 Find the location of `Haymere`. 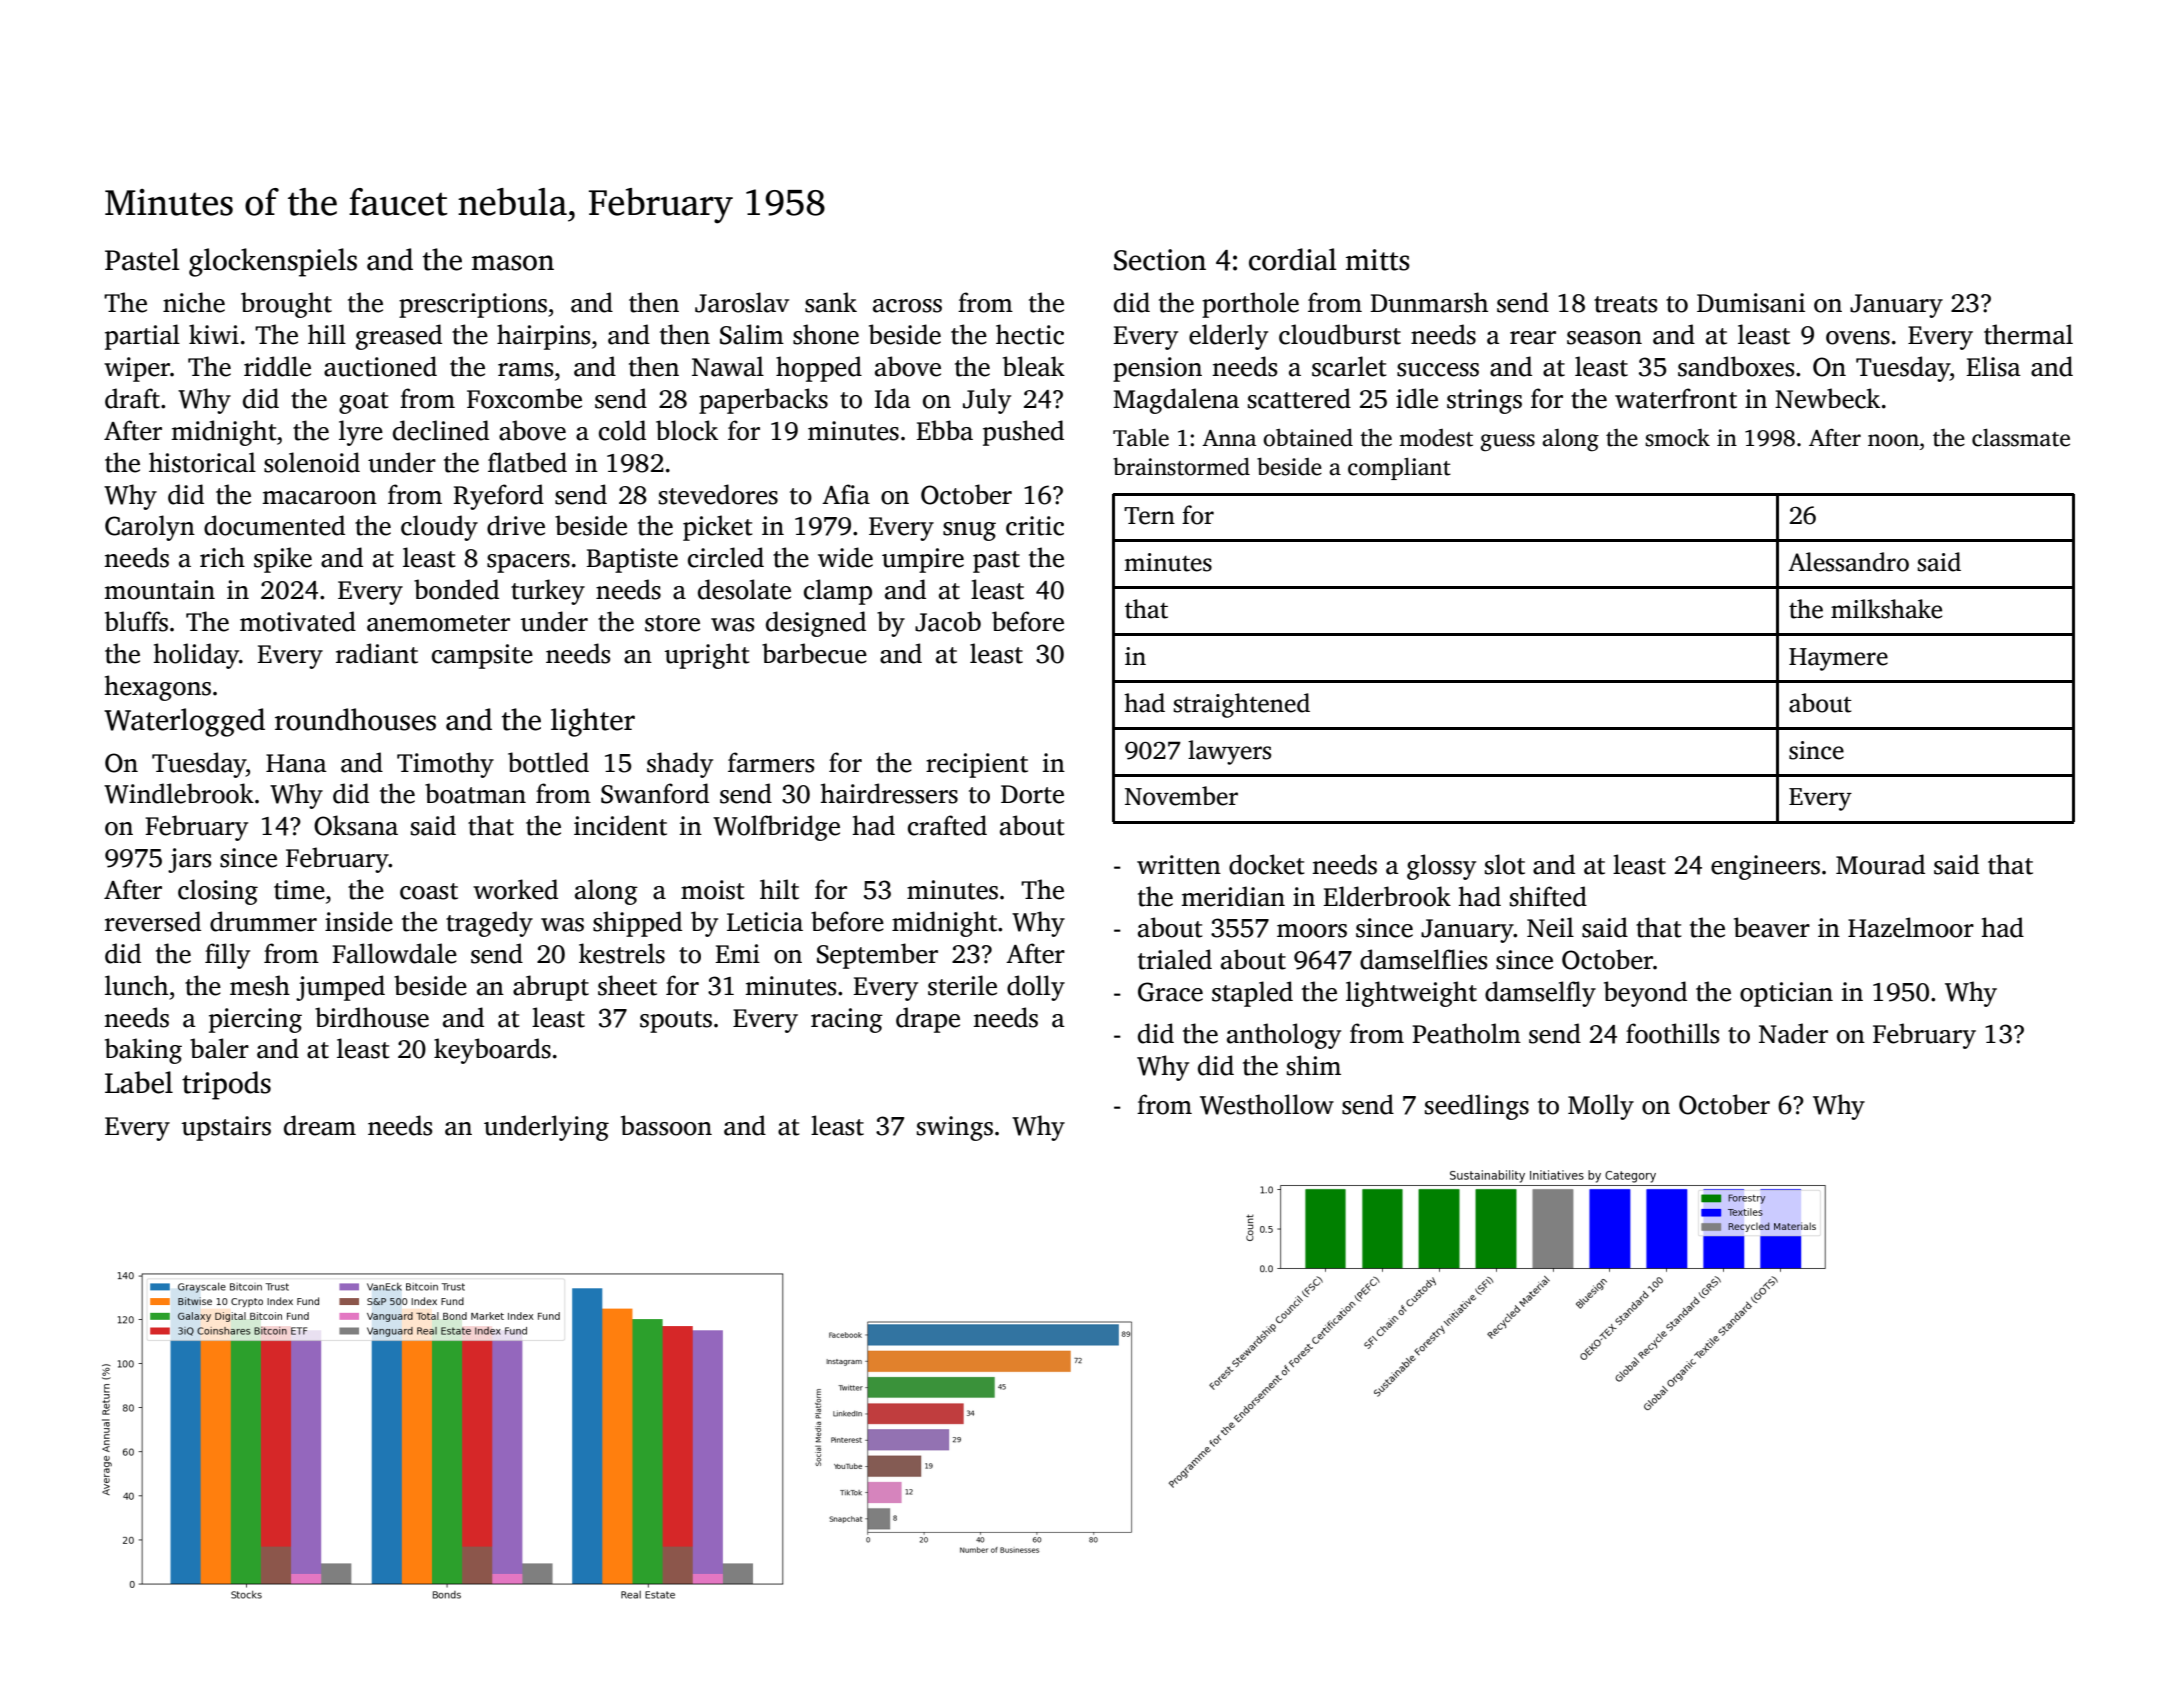

Haymere is located at coordinates (1838, 659).
